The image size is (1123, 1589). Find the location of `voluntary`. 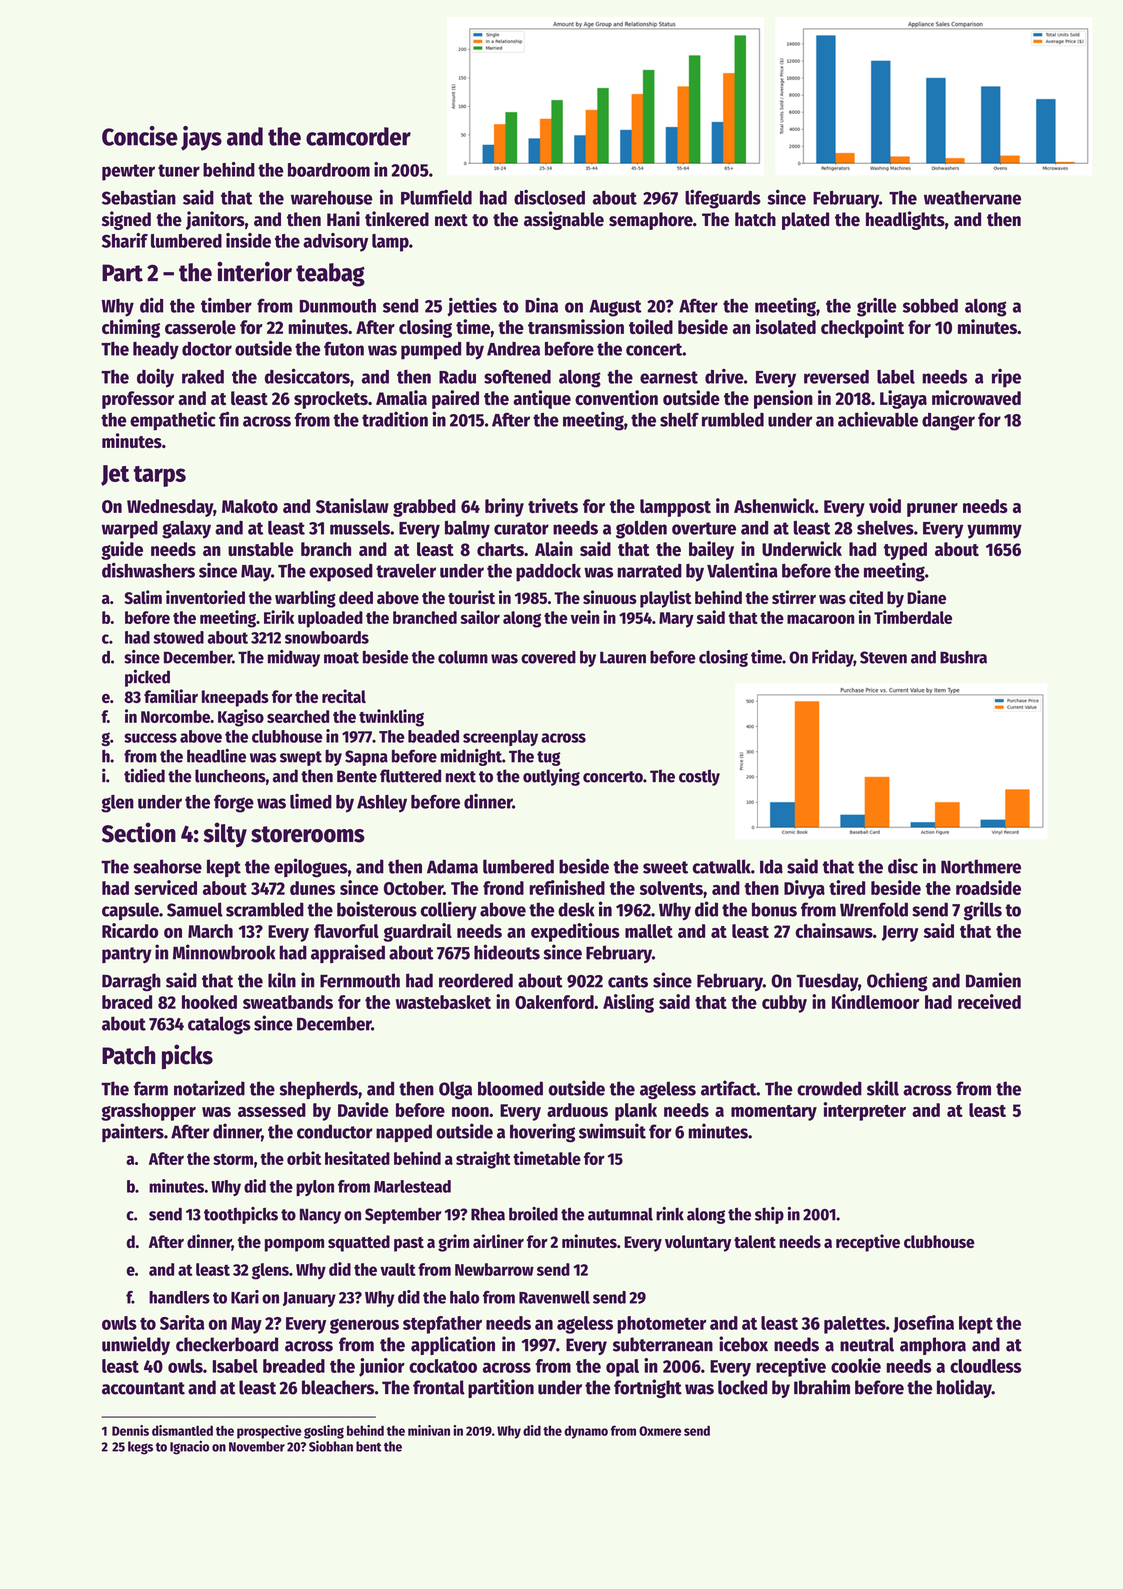

voluntary is located at coordinates (698, 1243).
